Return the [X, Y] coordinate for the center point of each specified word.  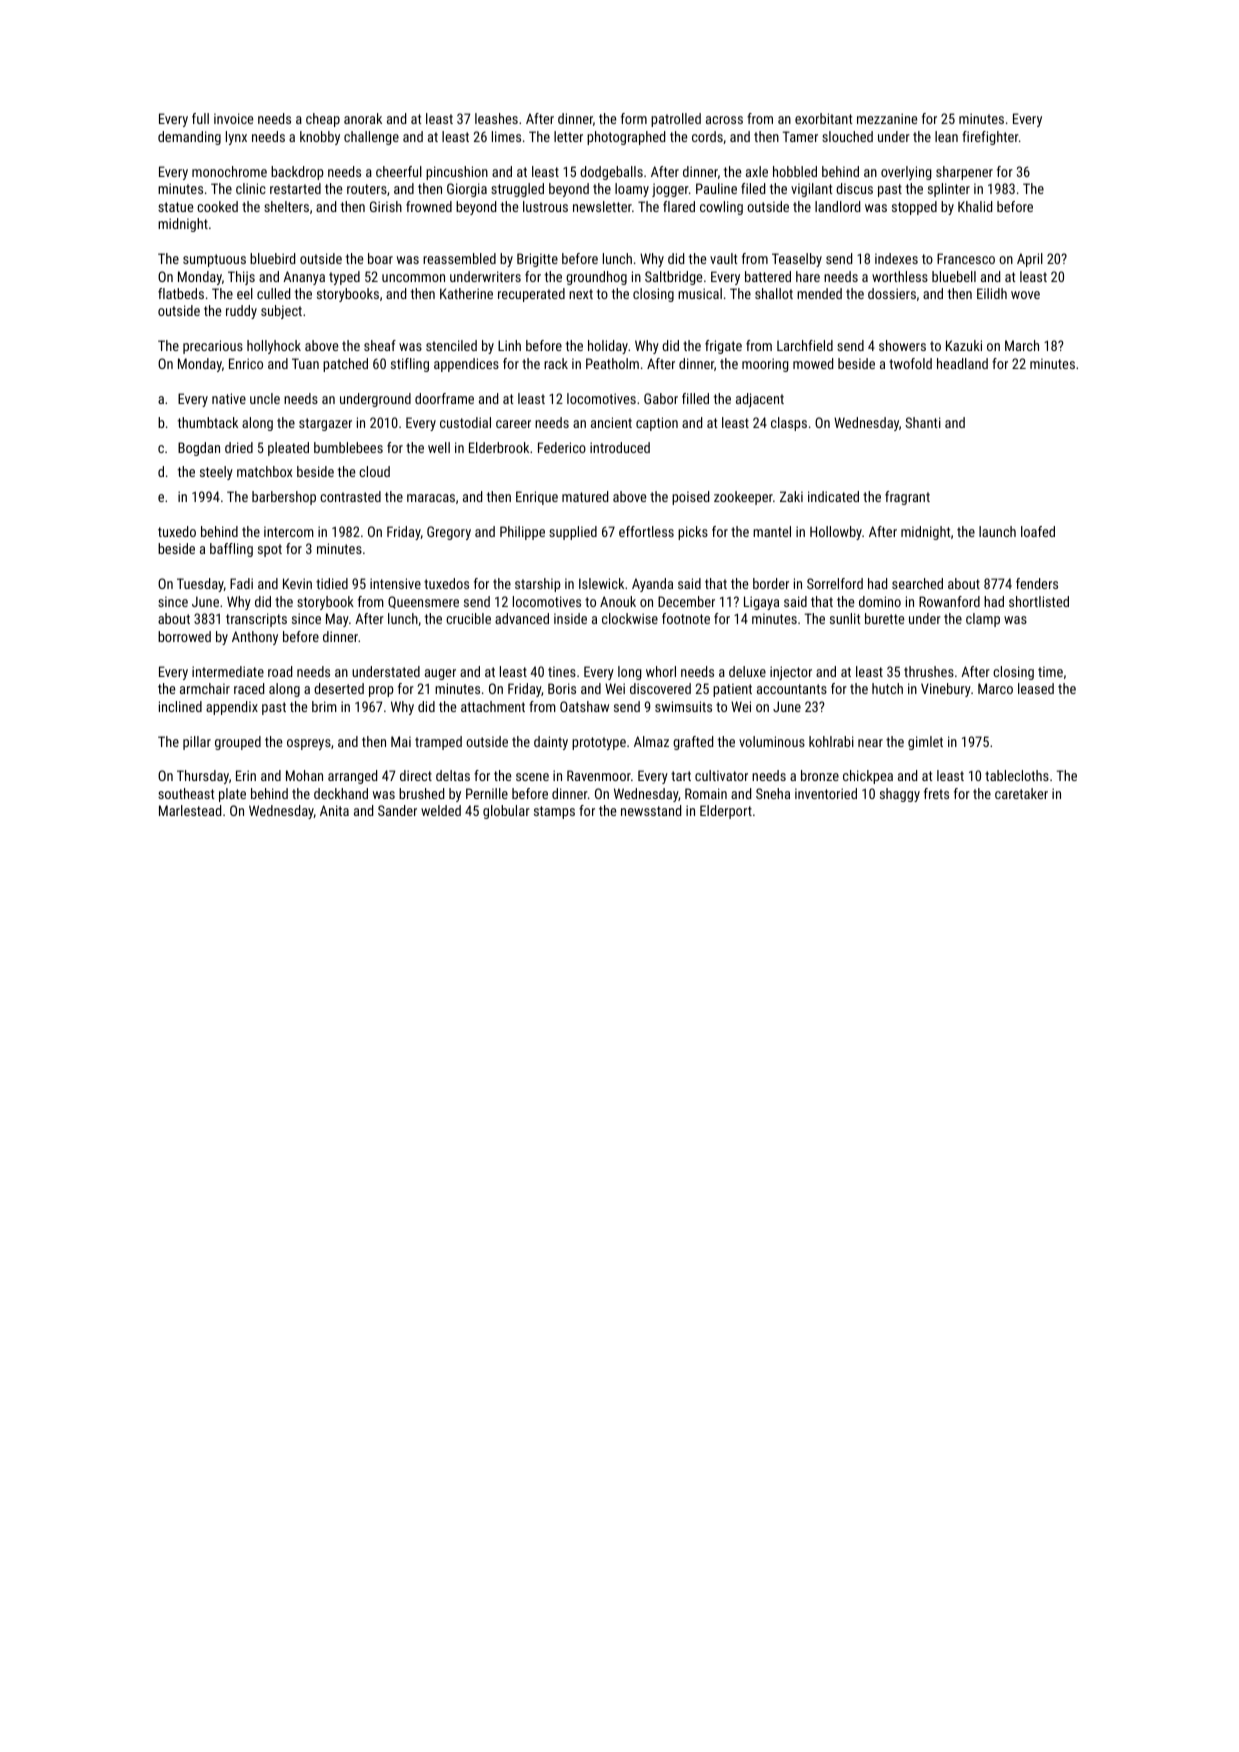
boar [380, 258]
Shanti [923, 422]
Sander [397, 810]
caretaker [1021, 793]
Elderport [726, 812]
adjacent [760, 400]
